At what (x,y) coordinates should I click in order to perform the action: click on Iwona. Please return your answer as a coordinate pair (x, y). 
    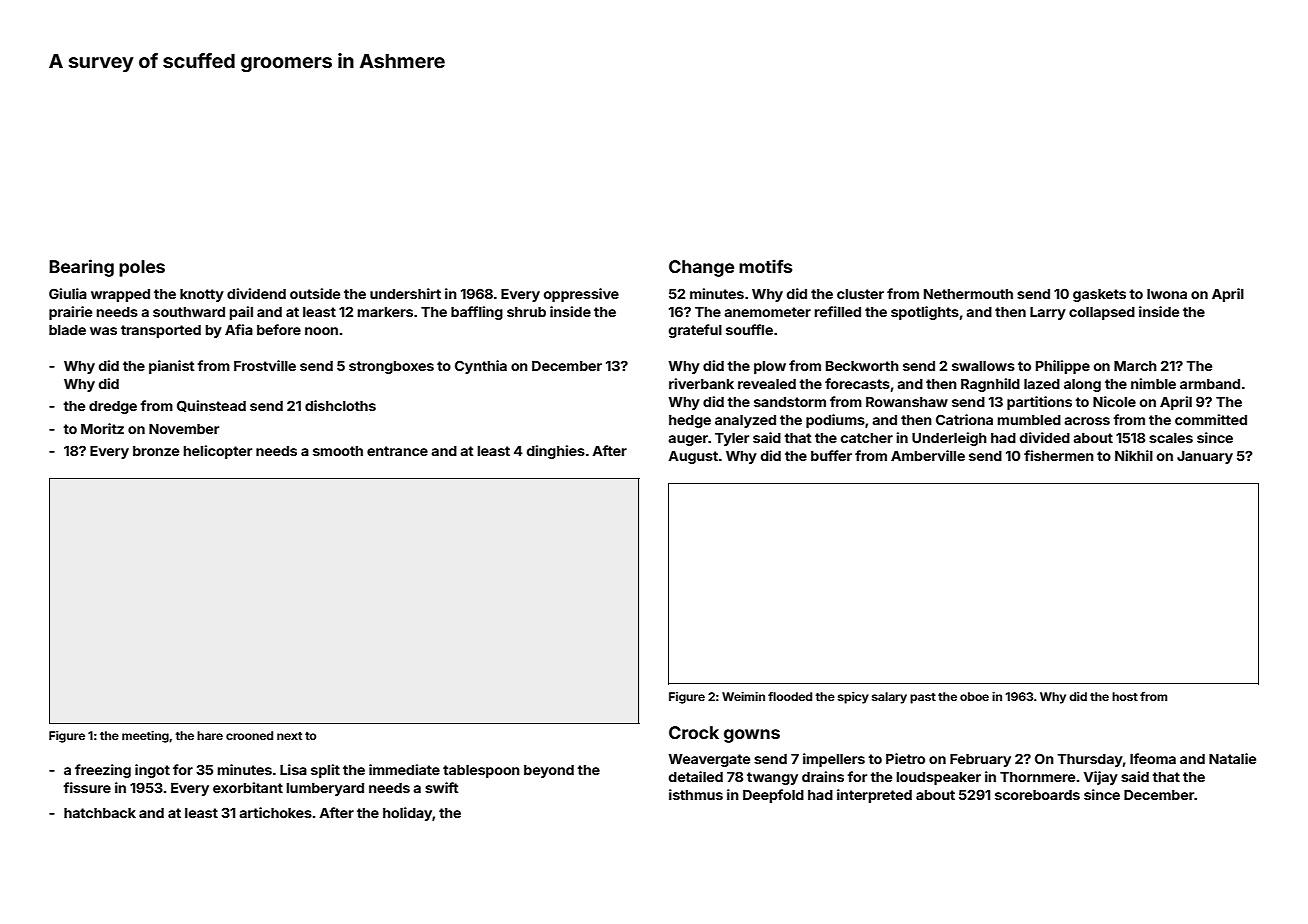
    Looking at the image, I should click on (1167, 294).
